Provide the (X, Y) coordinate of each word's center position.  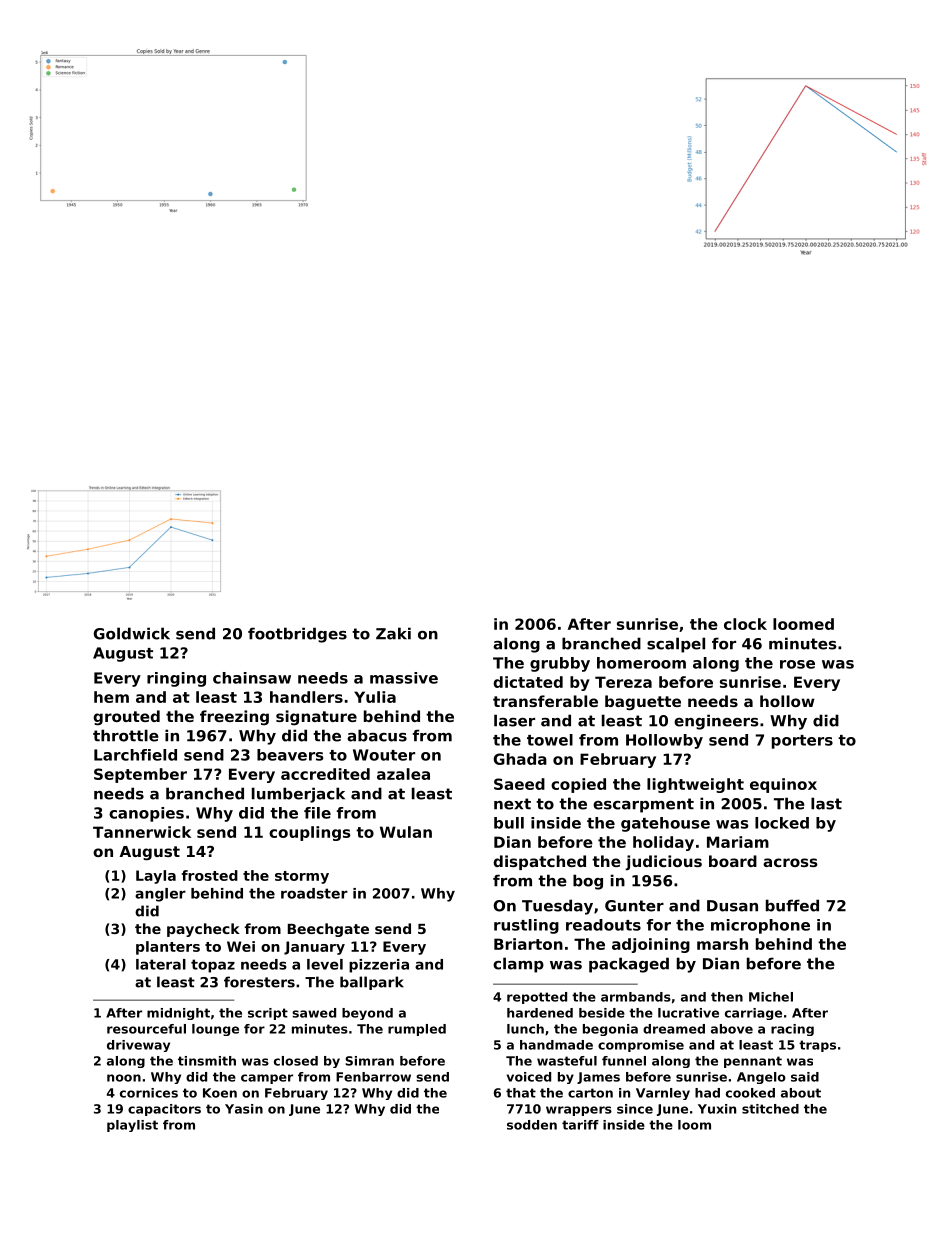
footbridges (297, 635)
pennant (753, 1062)
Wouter (384, 755)
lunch (525, 1029)
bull (509, 823)
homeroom (641, 663)
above (732, 1029)
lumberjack (298, 795)
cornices (149, 1093)
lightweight (695, 785)
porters (802, 742)
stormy (302, 877)
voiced (529, 1077)
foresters (259, 982)
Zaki (393, 633)
